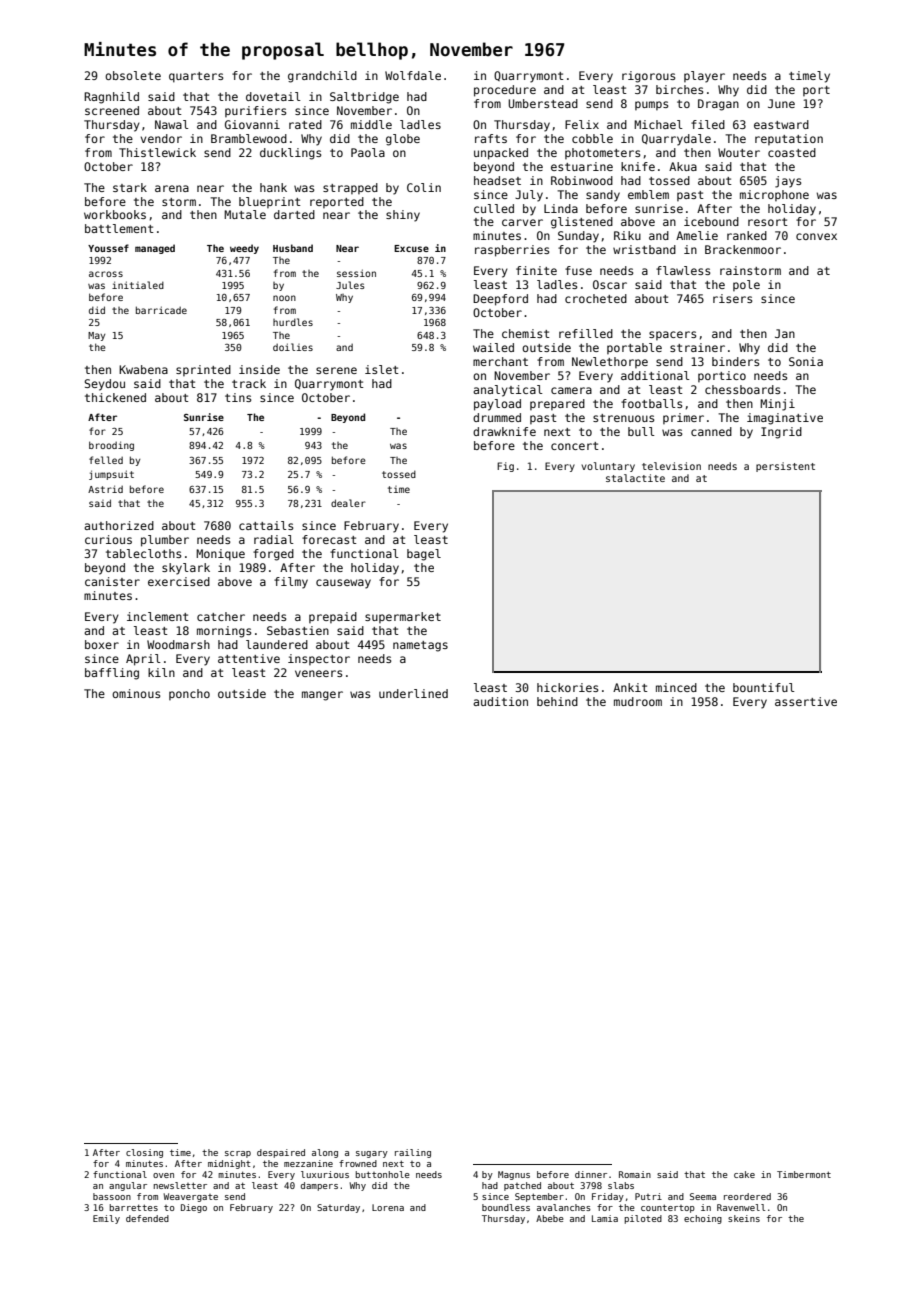 The height and width of the screenshot is (1308, 924). What do you see at coordinates (189, 694) in the screenshot?
I see `poncho` at bounding box center [189, 694].
